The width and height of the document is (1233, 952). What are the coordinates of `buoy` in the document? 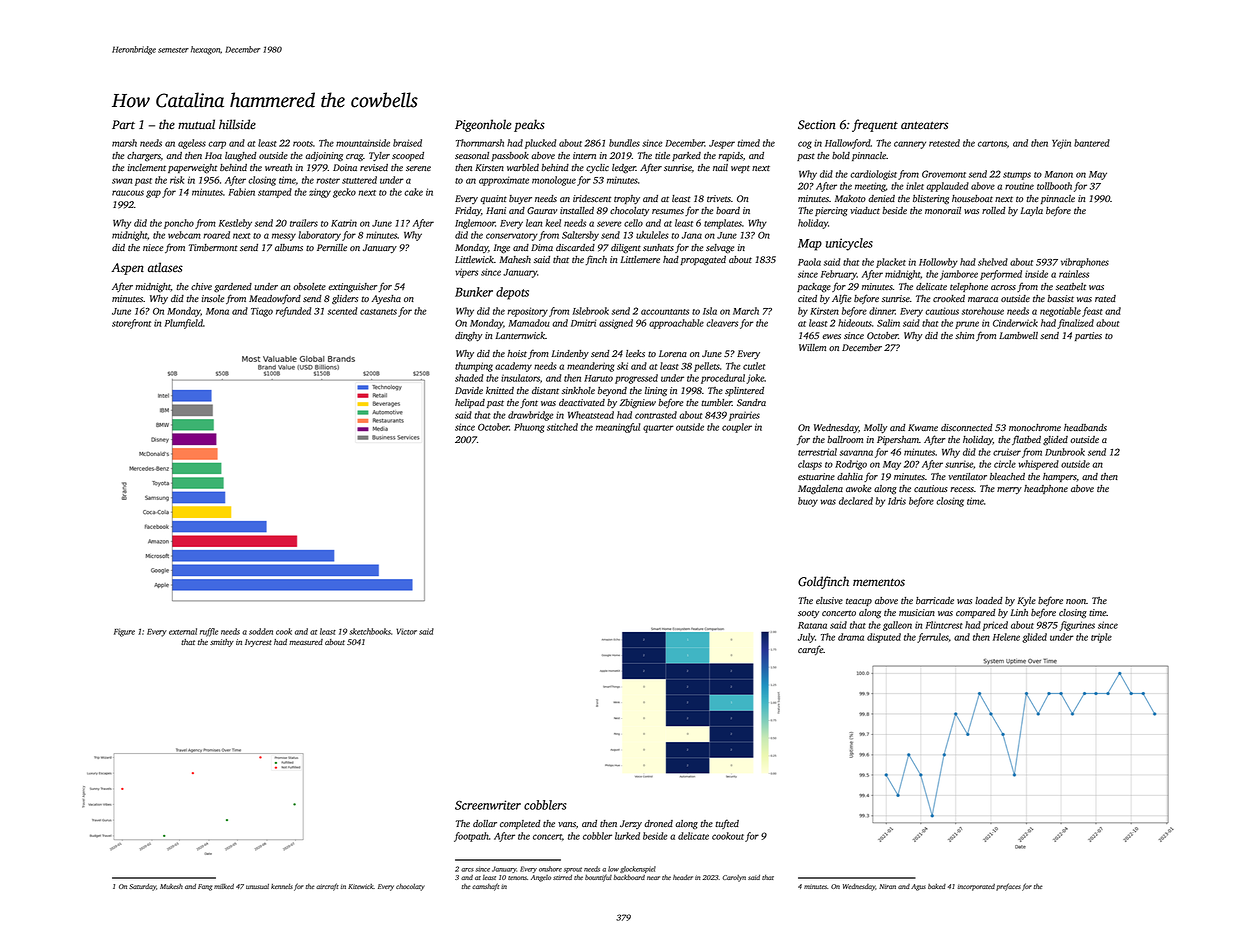 It's located at (808, 502).
